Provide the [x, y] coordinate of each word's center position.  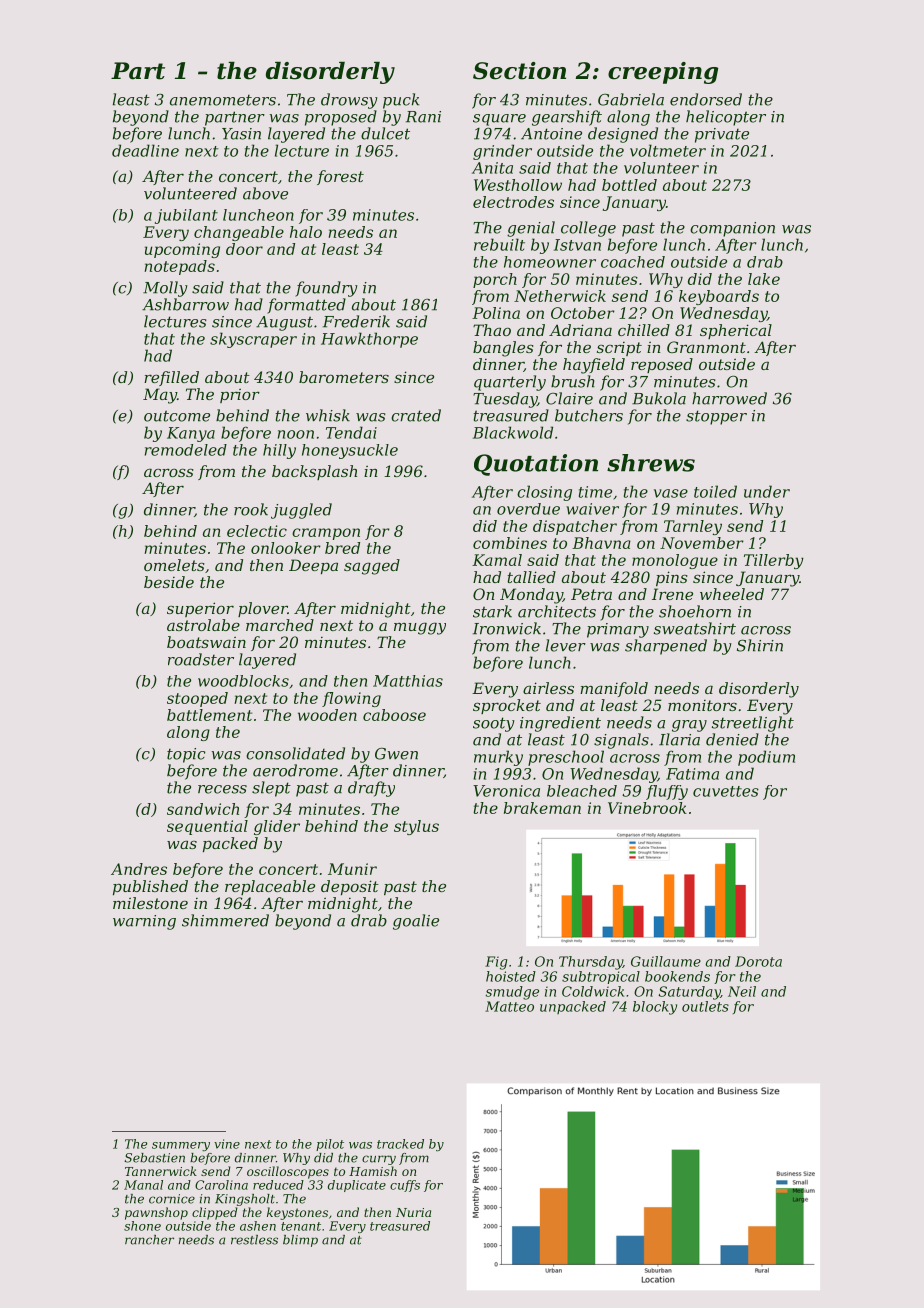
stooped [197, 699]
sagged [372, 567]
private [722, 135]
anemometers [223, 100]
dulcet [385, 133]
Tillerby [774, 561]
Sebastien [154, 1158]
